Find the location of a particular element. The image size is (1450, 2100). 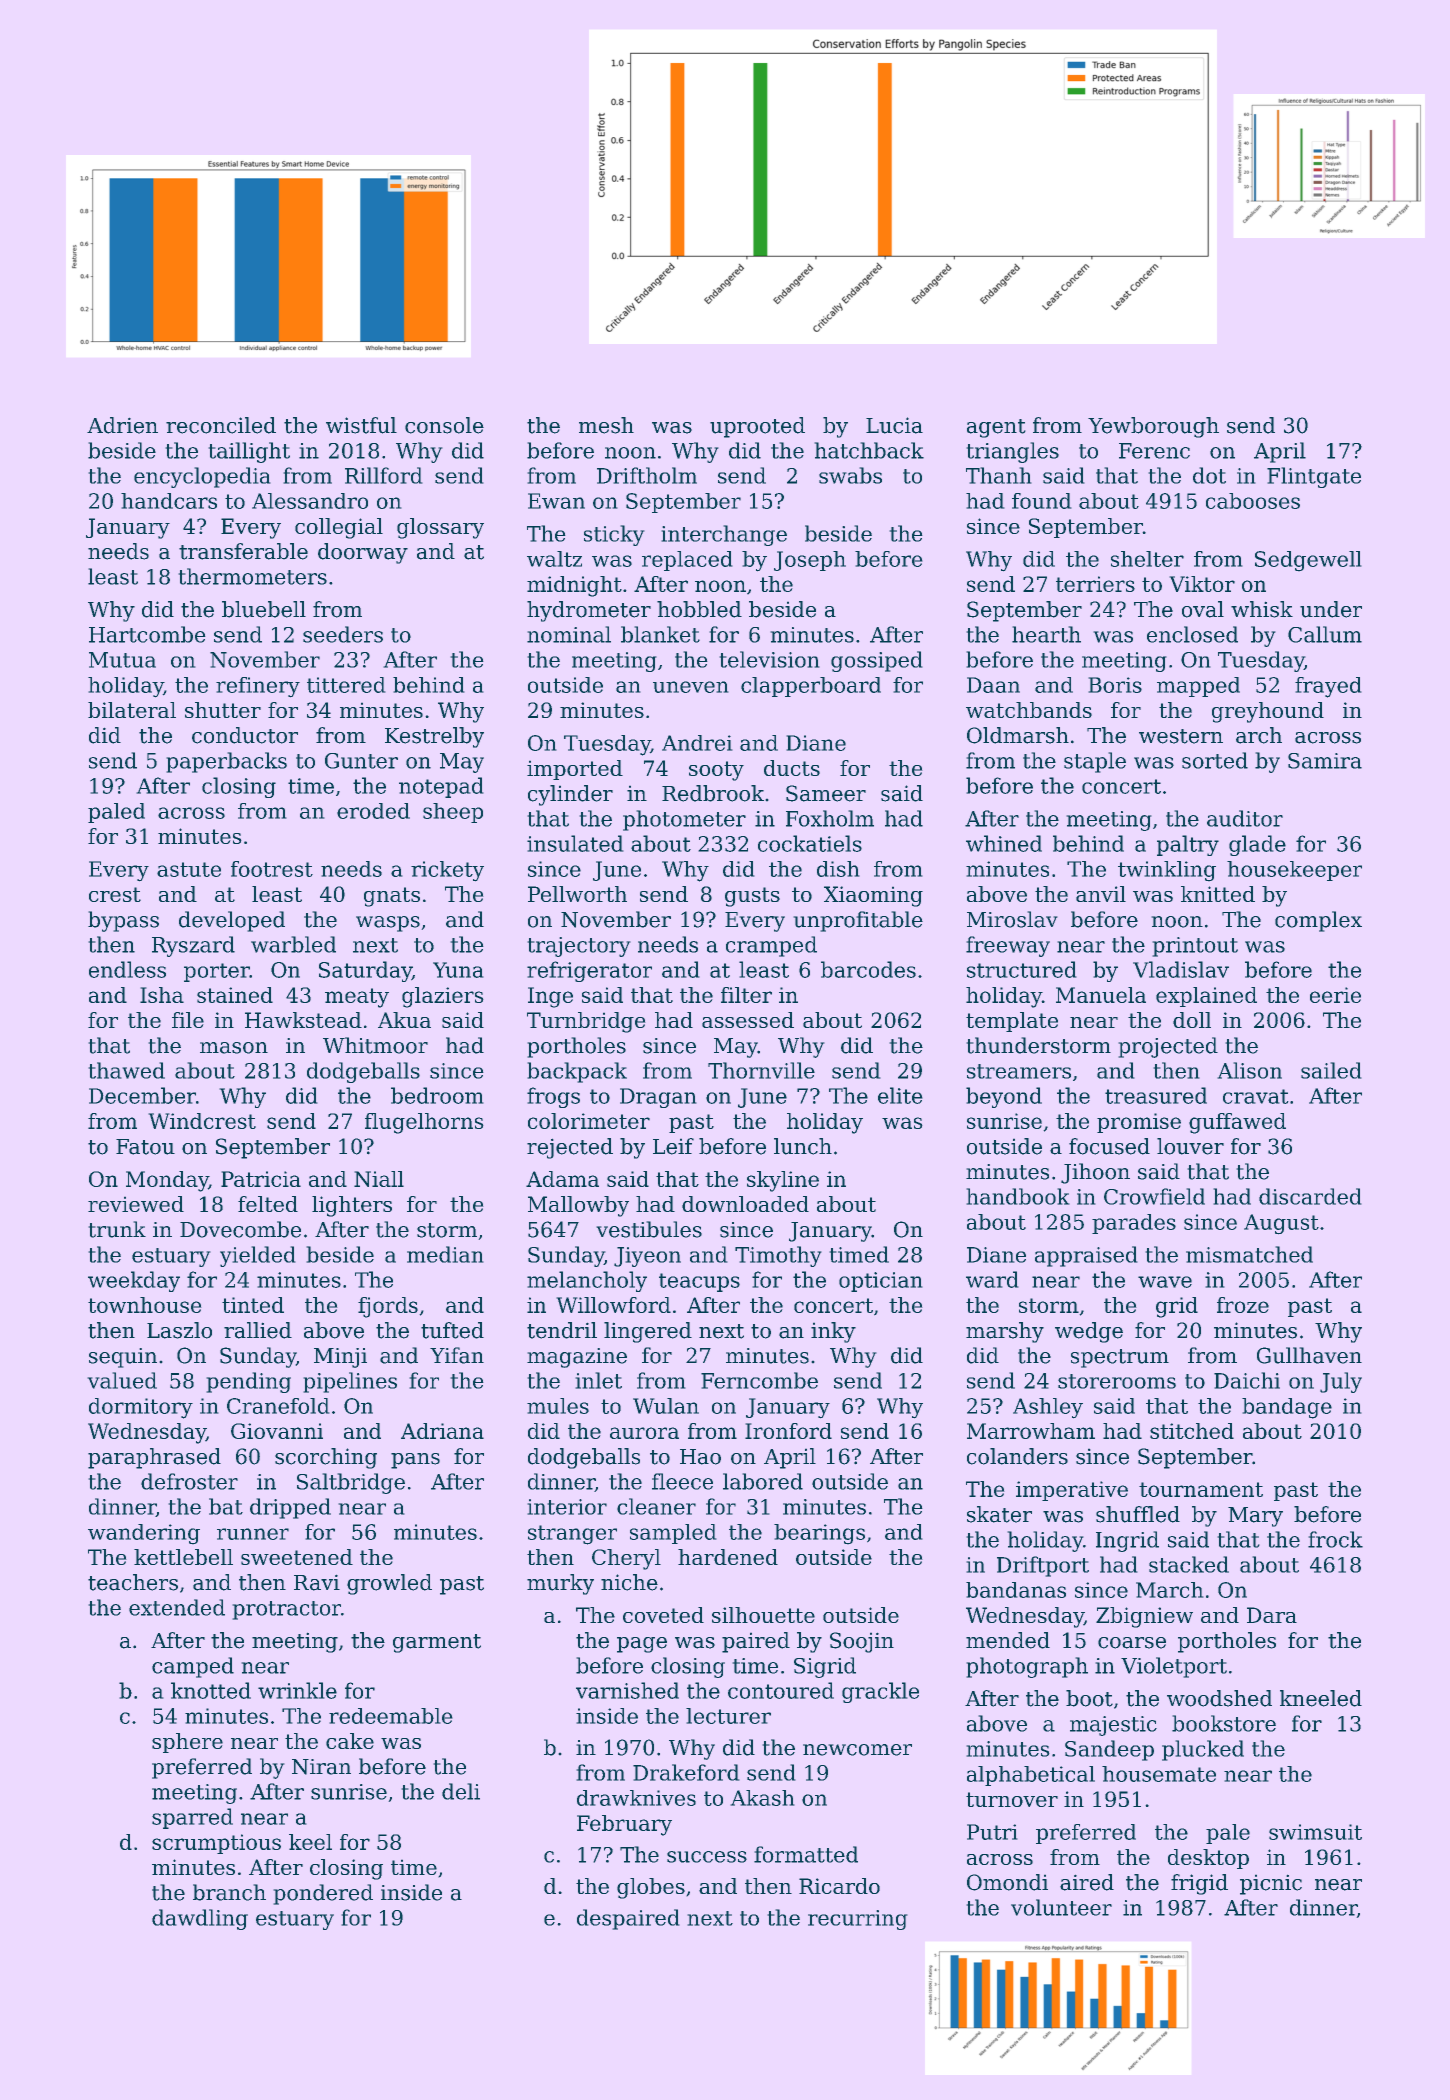

inky is located at coordinates (833, 1332).
